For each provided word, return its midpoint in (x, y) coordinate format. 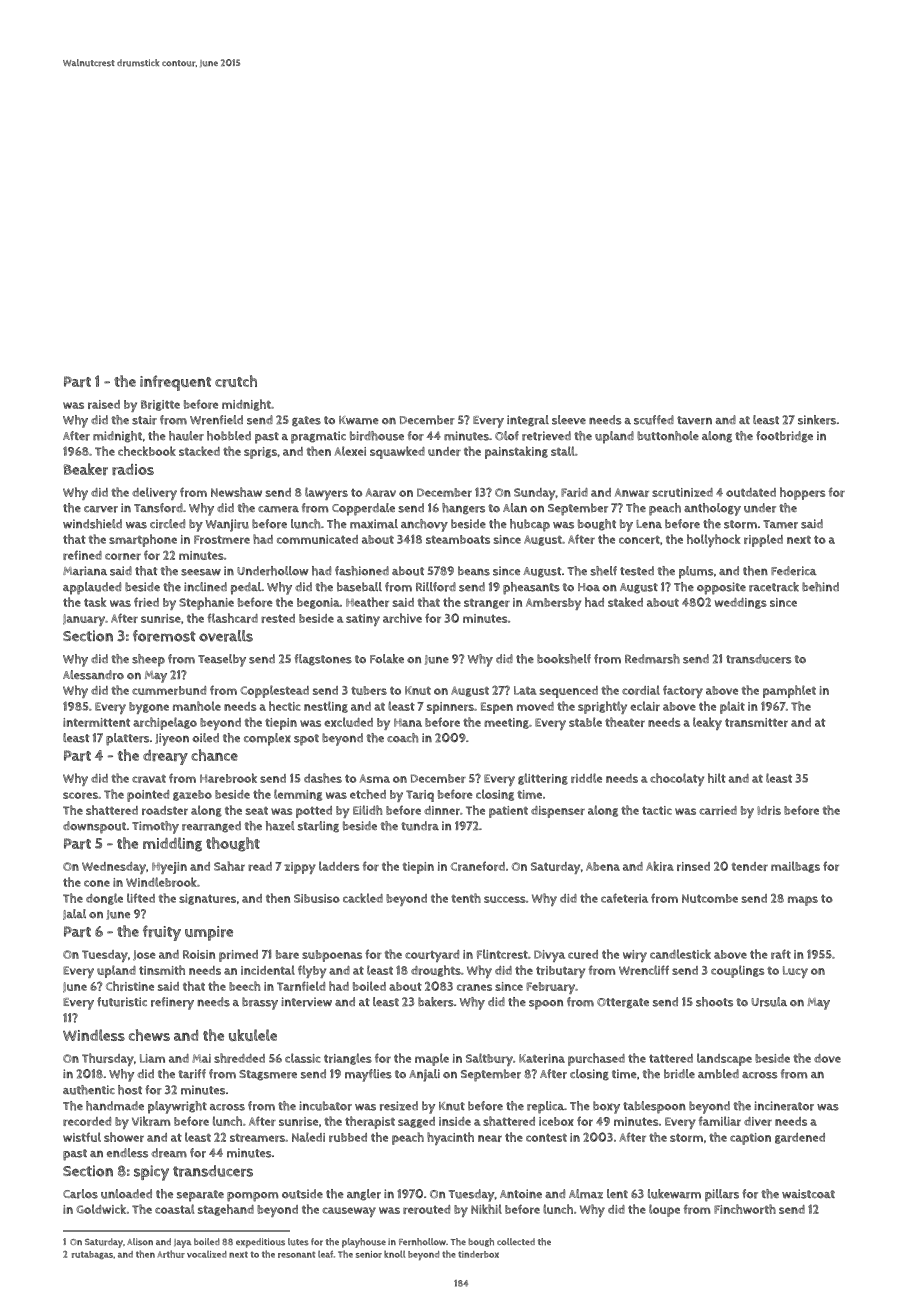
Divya (549, 956)
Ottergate (623, 1003)
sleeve (569, 420)
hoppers (802, 493)
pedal (246, 588)
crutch (236, 381)
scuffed (654, 420)
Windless (94, 1035)
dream (169, 1153)
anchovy (424, 525)
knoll (394, 1254)
